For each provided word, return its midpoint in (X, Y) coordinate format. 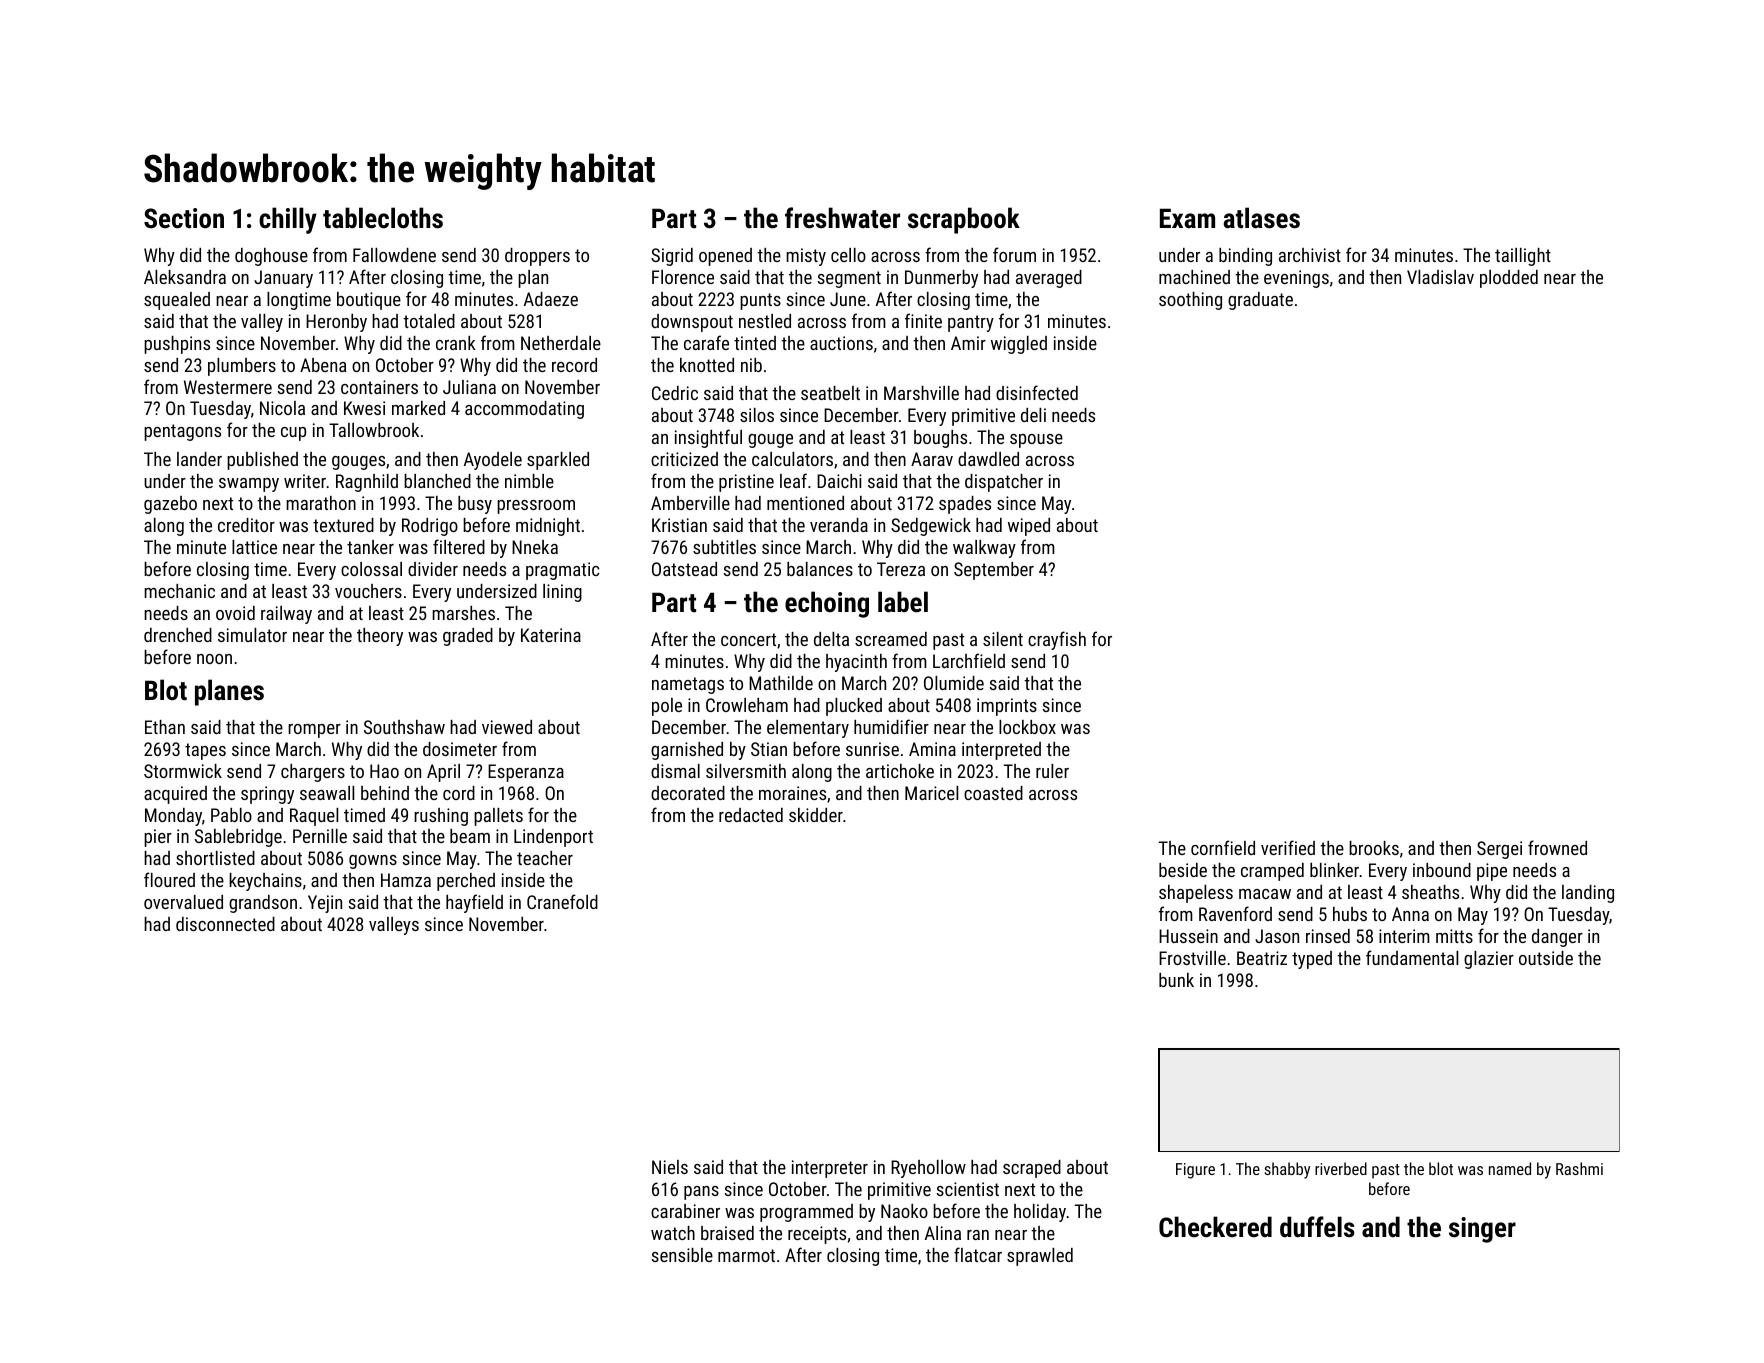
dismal (675, 771)
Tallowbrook (374, 430)
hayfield (474, 903)
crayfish (1057, 640)
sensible (682, 1255)
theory (380, 637)
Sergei (1499, 850)
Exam (1187, 218)
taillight (1523, 257)
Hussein (1188, 936)
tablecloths (383, 218)
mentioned (805, 503)
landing (1588, 894)
